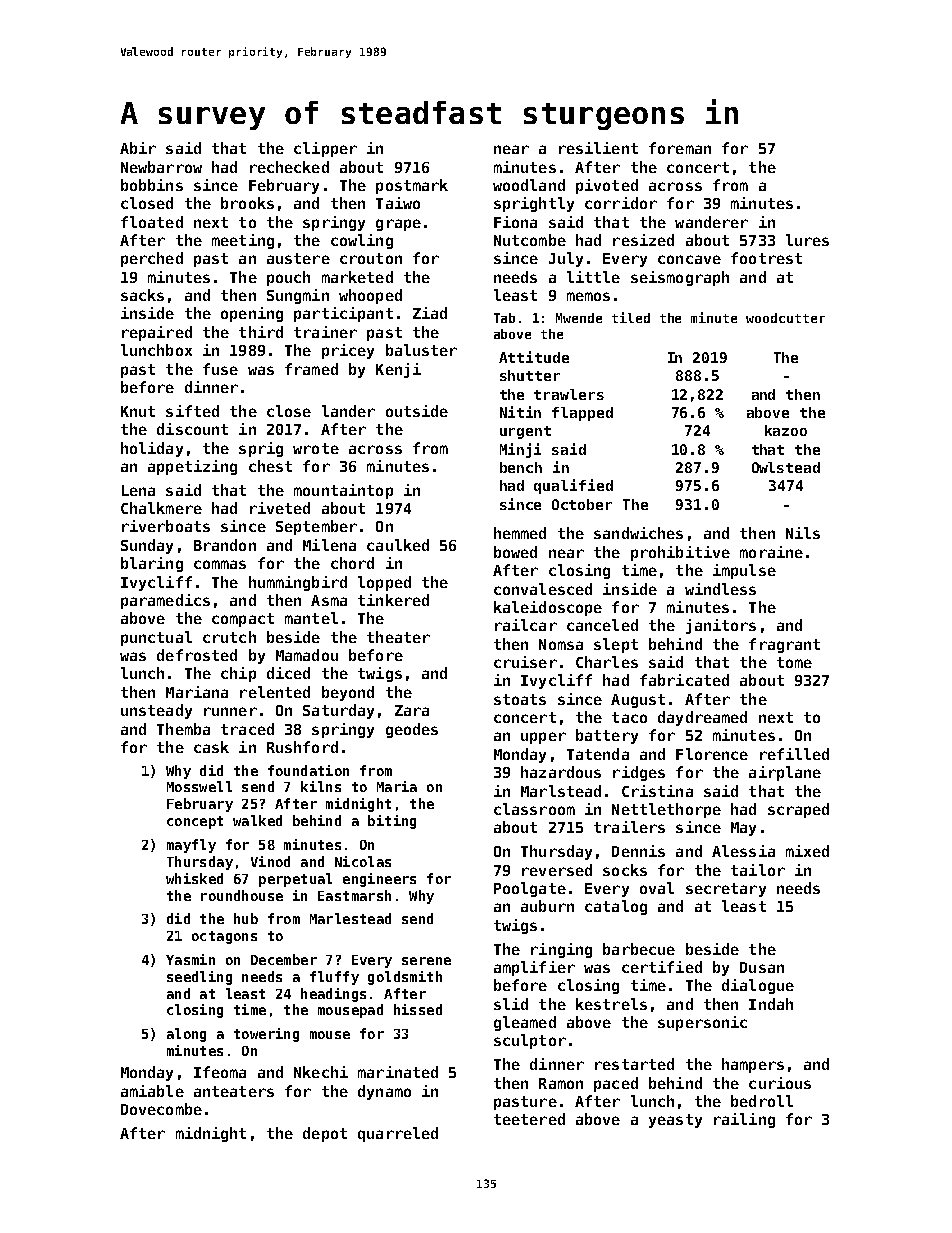  Describe the element at coordinates (384, 583) in the document. I see `lopped` at that location.
